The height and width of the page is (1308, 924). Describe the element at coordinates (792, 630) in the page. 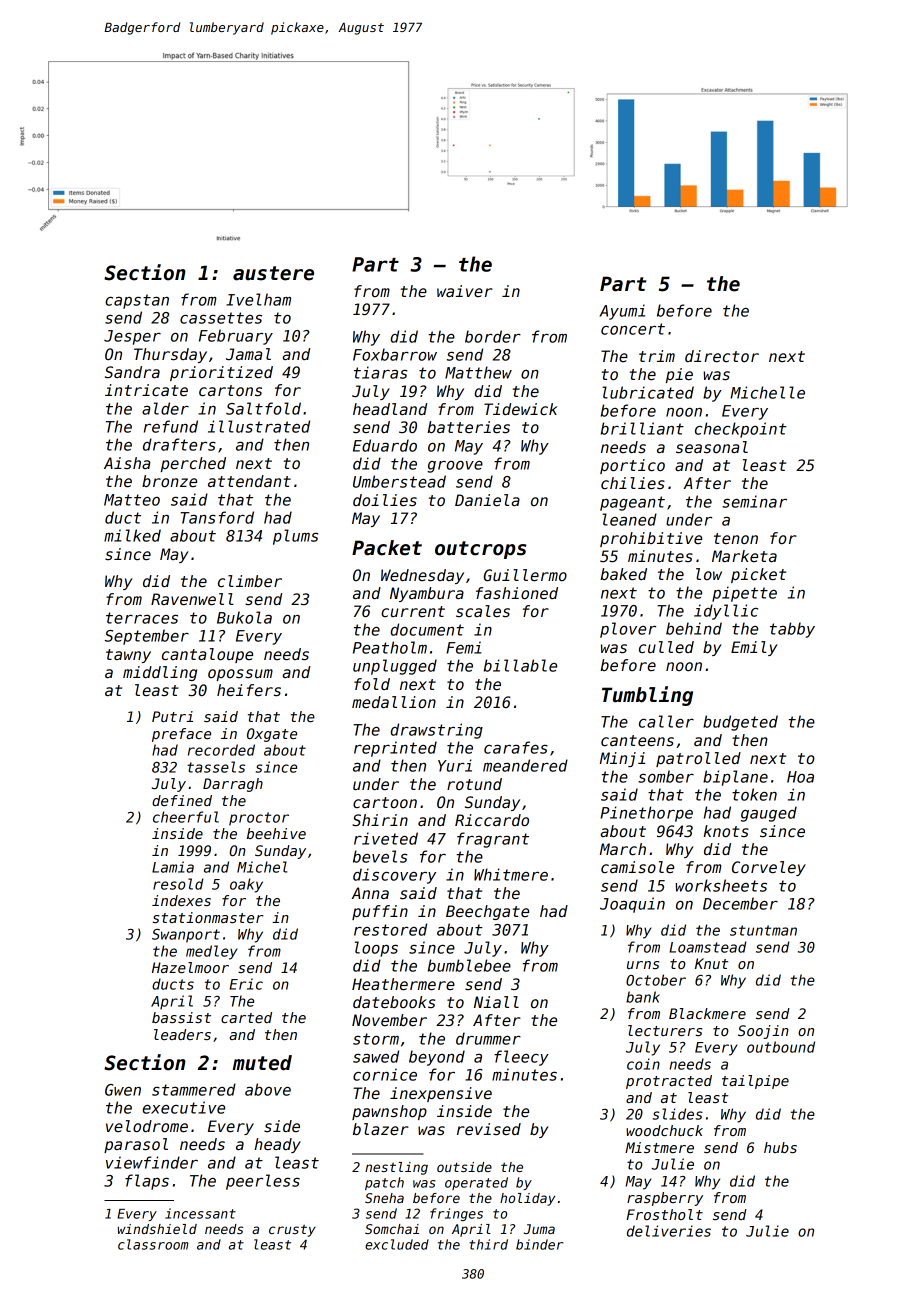

I see `tabby` at that location.
